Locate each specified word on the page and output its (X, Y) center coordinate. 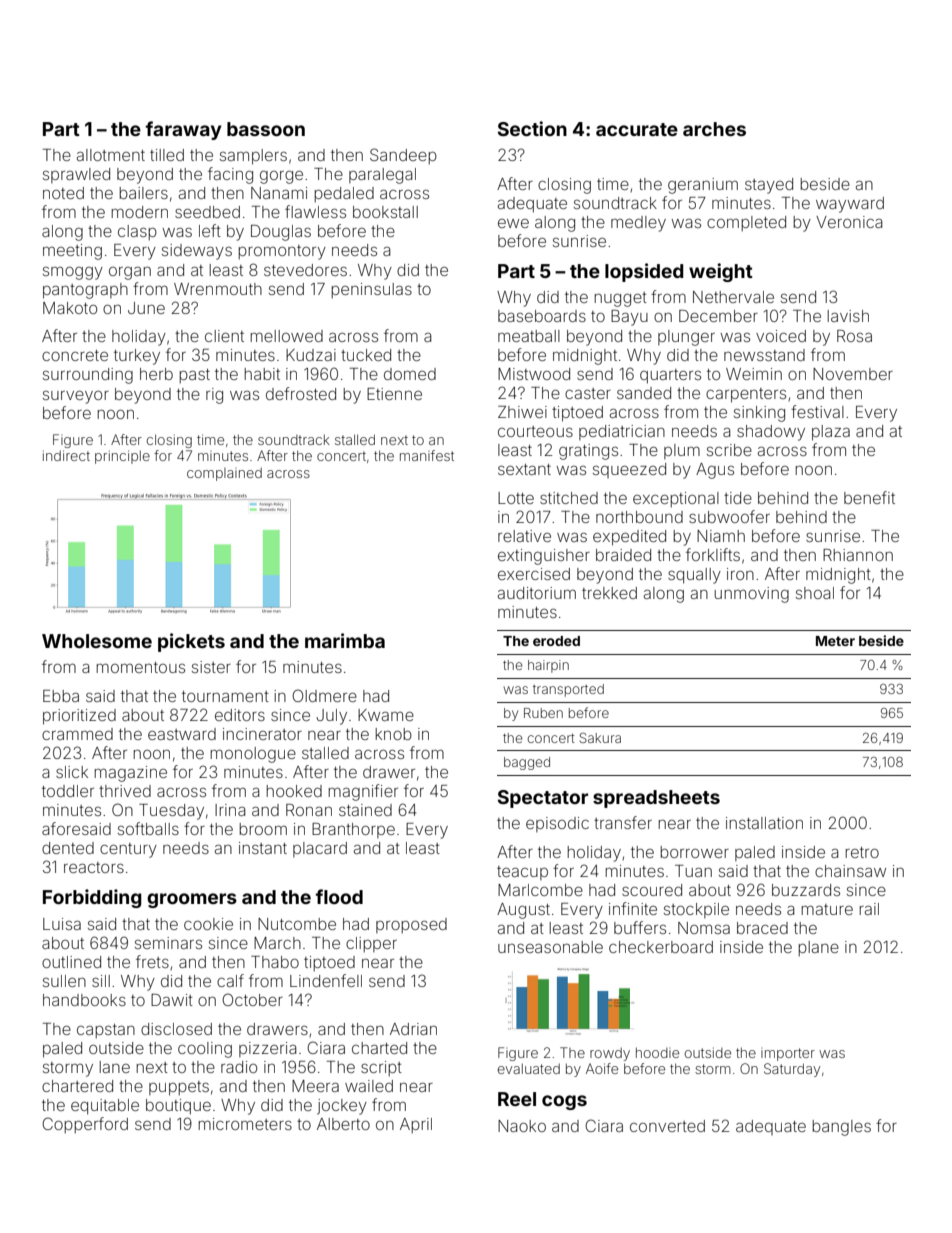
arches (714, 129)
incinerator (262, 734)
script (381, 1068)
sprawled (76, 175)
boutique (178, 1107)
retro (862, 852)
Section (532, 128)
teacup (522, 873)
